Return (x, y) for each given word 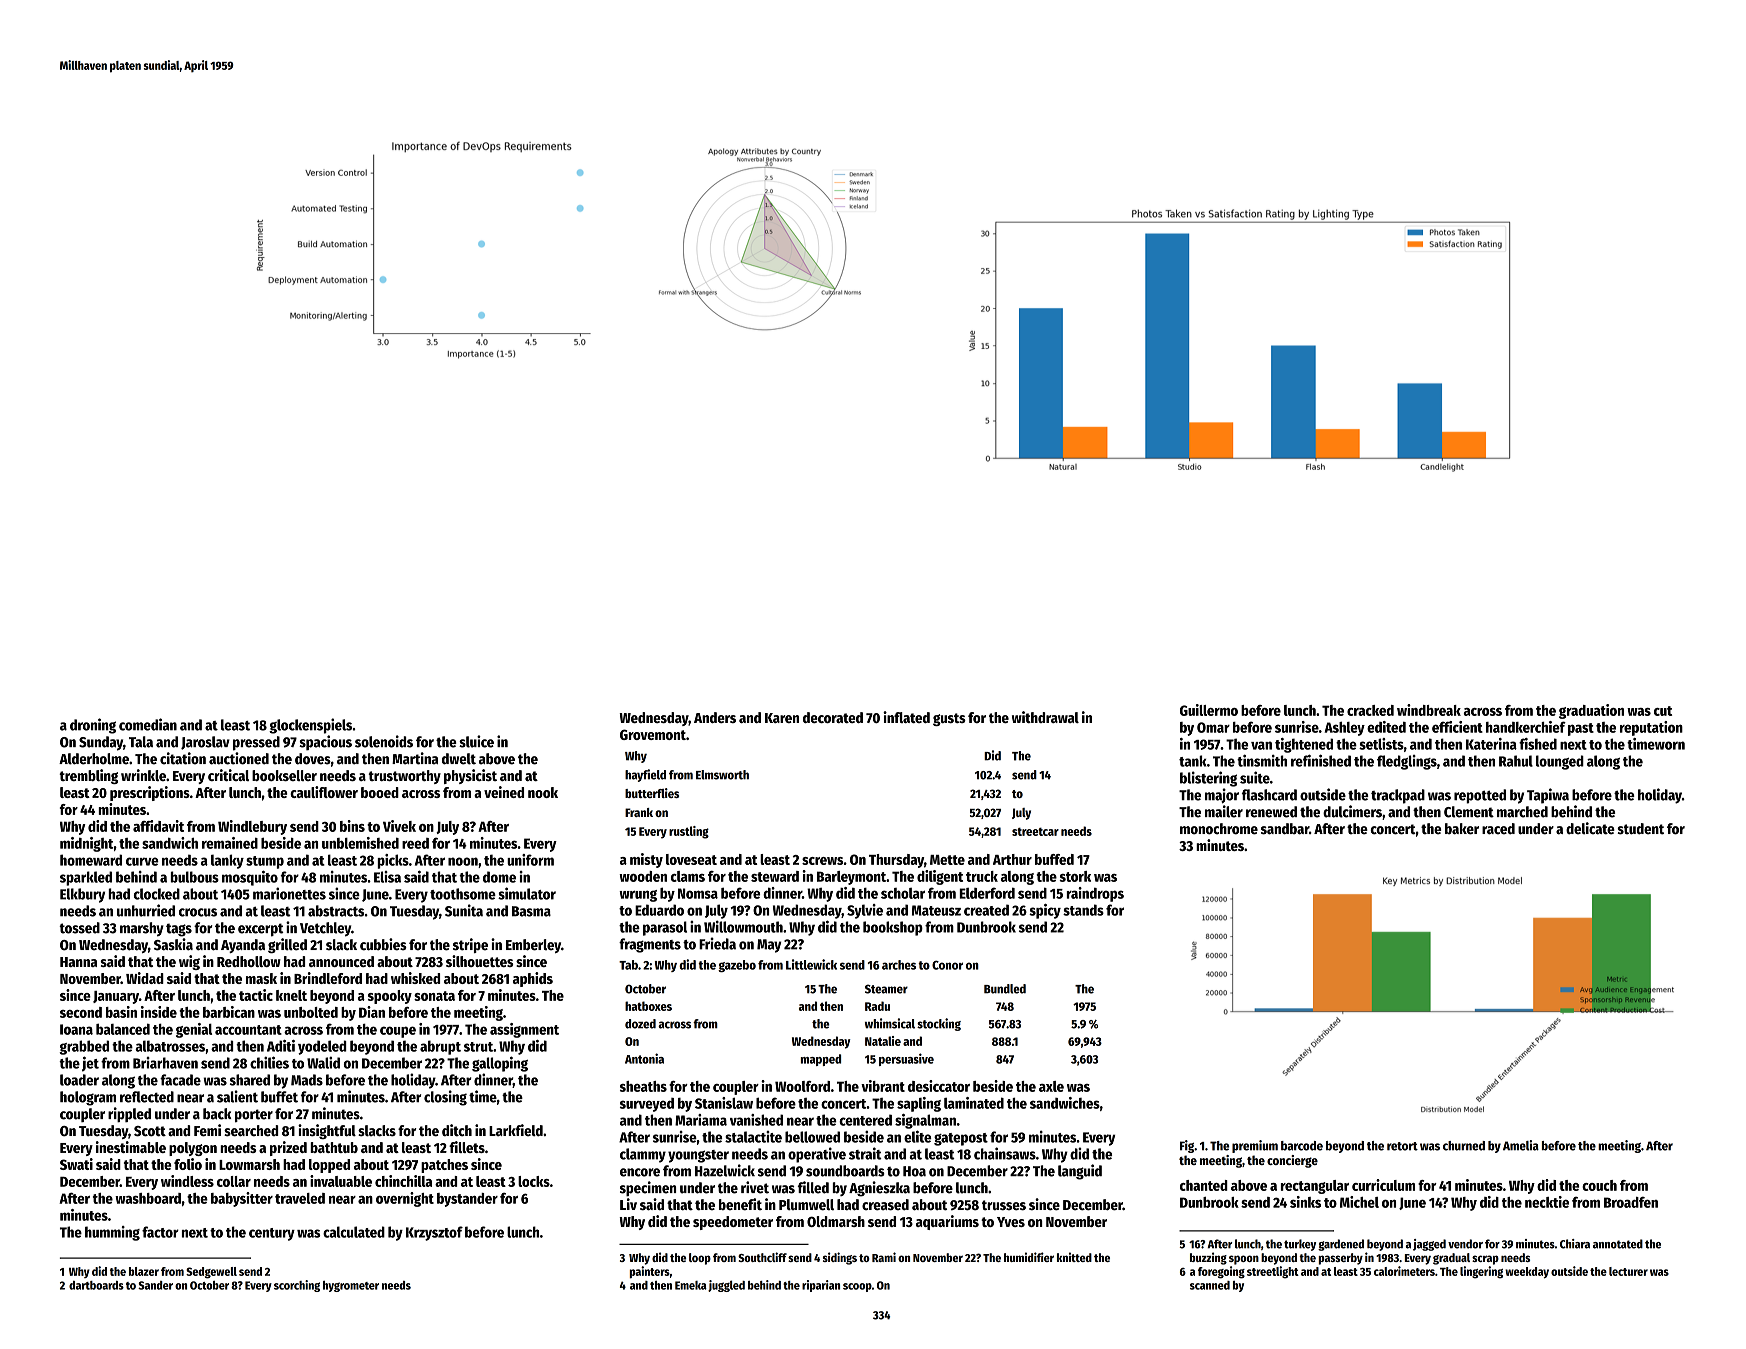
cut (1663, 711)
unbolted (311, 1012)
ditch (457, 1130)
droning (93, 726)
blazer (144, 1271)
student (1640, 829)
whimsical (890, 1023)
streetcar (1035, 832)
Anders (715, 717)
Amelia (1521, 1145)
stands (1083, 910)
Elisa (387, 877)
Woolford (802, 1086)
